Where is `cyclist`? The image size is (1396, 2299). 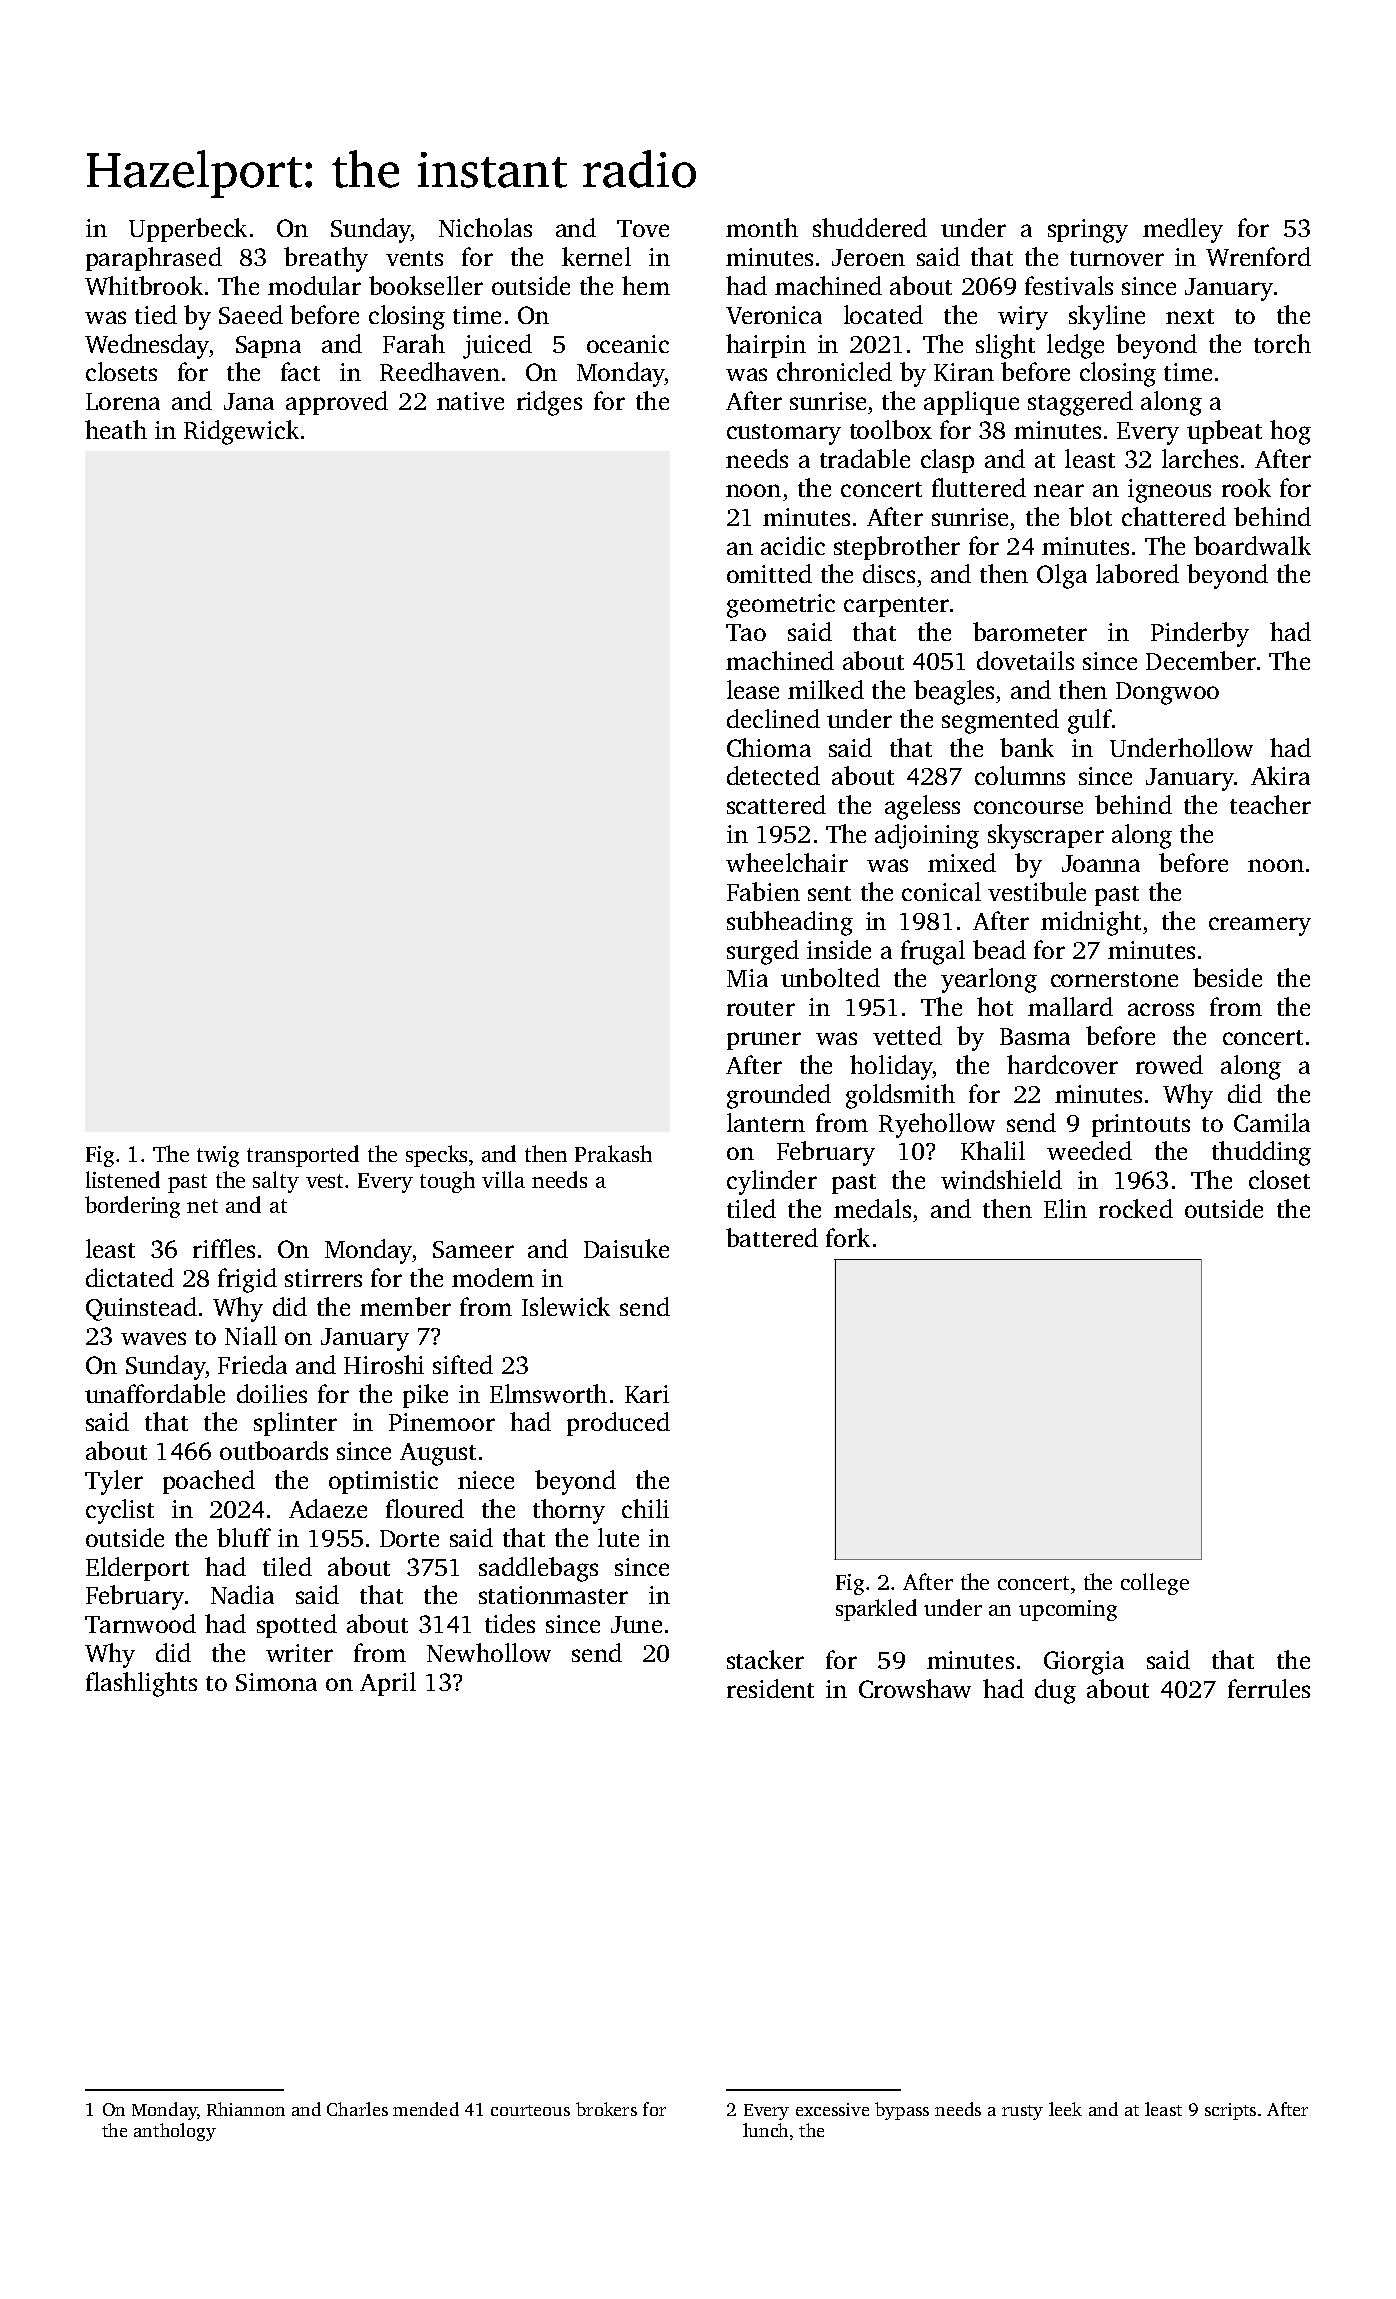
cyclist is located at coordinates (120, 1511).
